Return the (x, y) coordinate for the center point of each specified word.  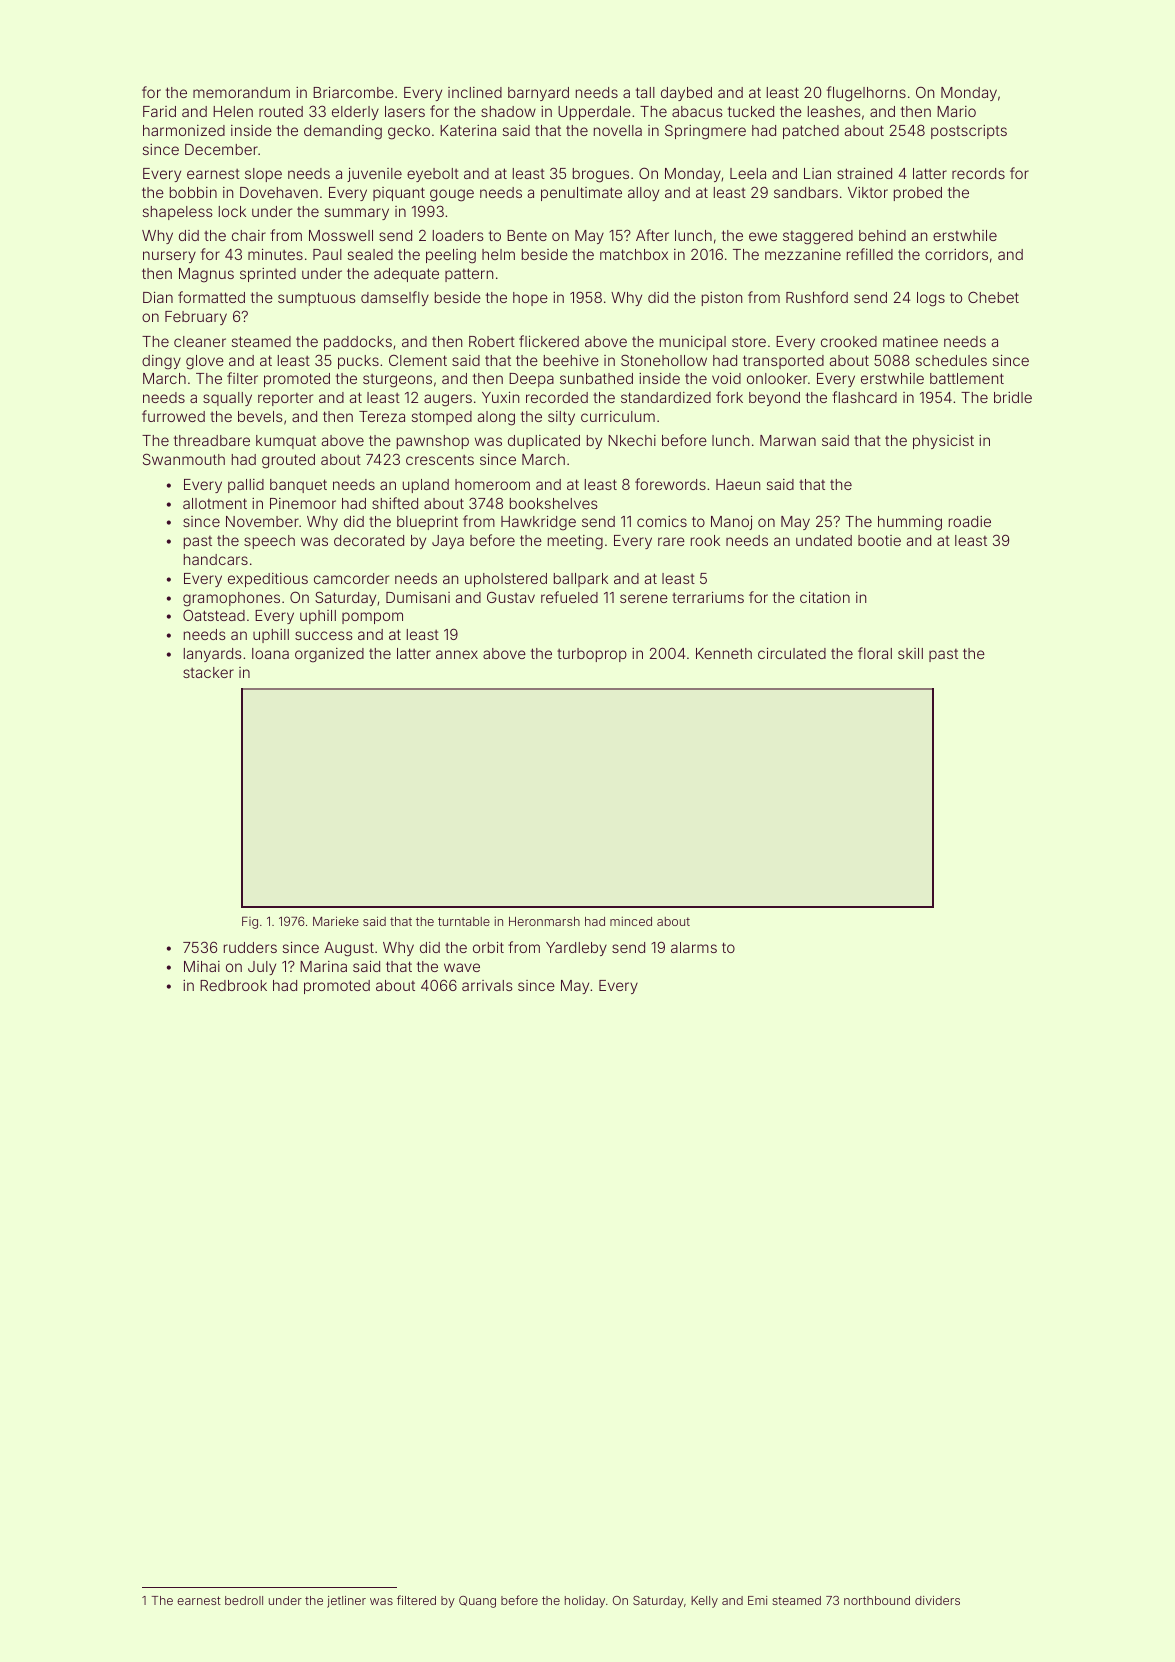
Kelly (704, 1602)
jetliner (346, 1602)
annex (457, 654)
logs (931, 299)
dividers (937, 1600)
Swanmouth (184, 459)
